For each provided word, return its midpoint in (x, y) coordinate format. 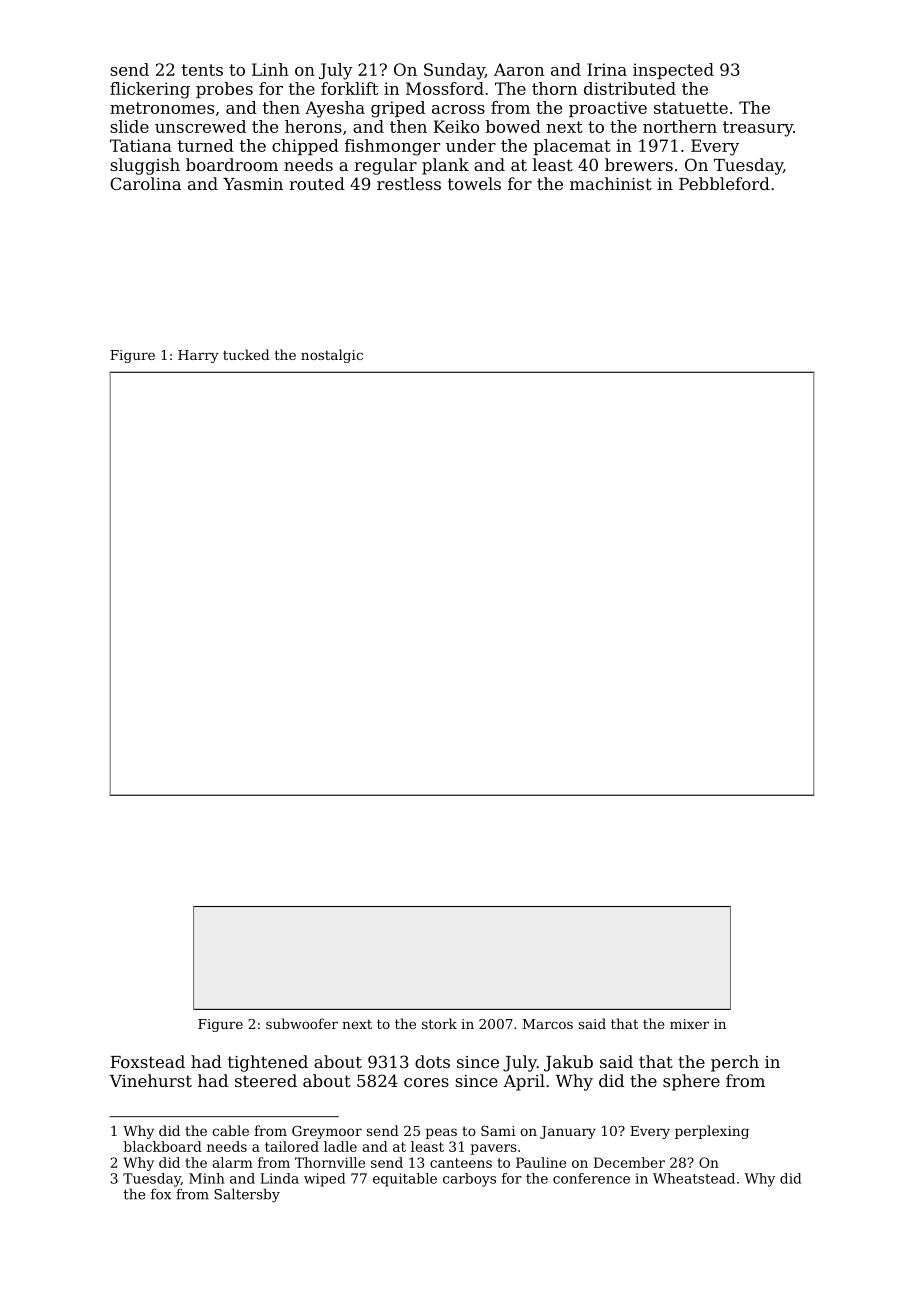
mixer (689, 1024)
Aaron (519, 69)
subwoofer (302, 1023)
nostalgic (332, 356)
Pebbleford (724, 183)
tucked (246, 354)
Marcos (548, 1024)
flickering (150, 90)
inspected (673, 71)
